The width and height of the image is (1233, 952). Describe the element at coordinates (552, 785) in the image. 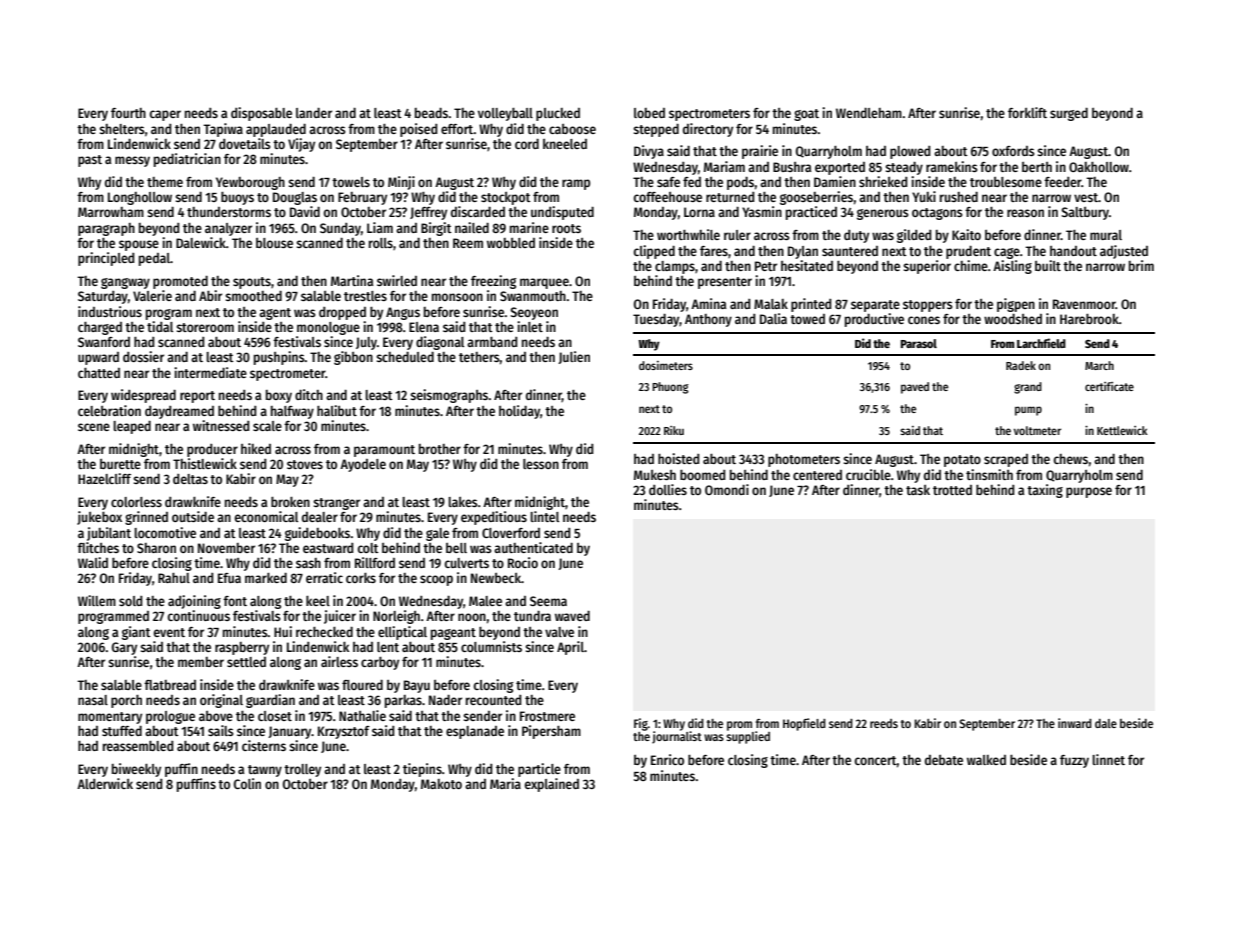

I see `explained` at that location.
